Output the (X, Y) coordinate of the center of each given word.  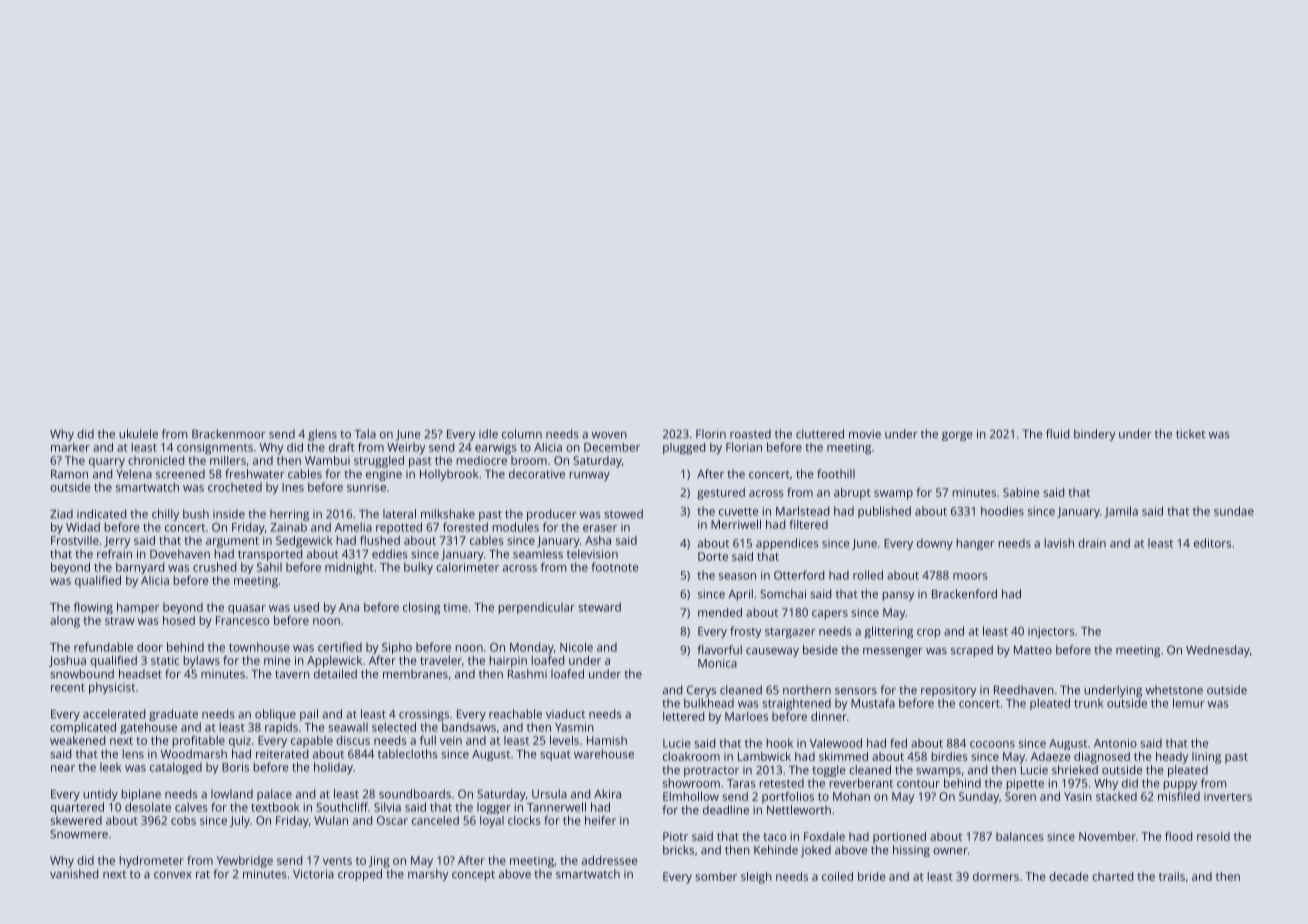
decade (1068, 876)
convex (172, 875)
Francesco (242, 620)
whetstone (1174, 690)
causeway (772, 652)
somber (716, 876)
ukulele (138, 434)
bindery (1094, 435)
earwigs (496, 449)
